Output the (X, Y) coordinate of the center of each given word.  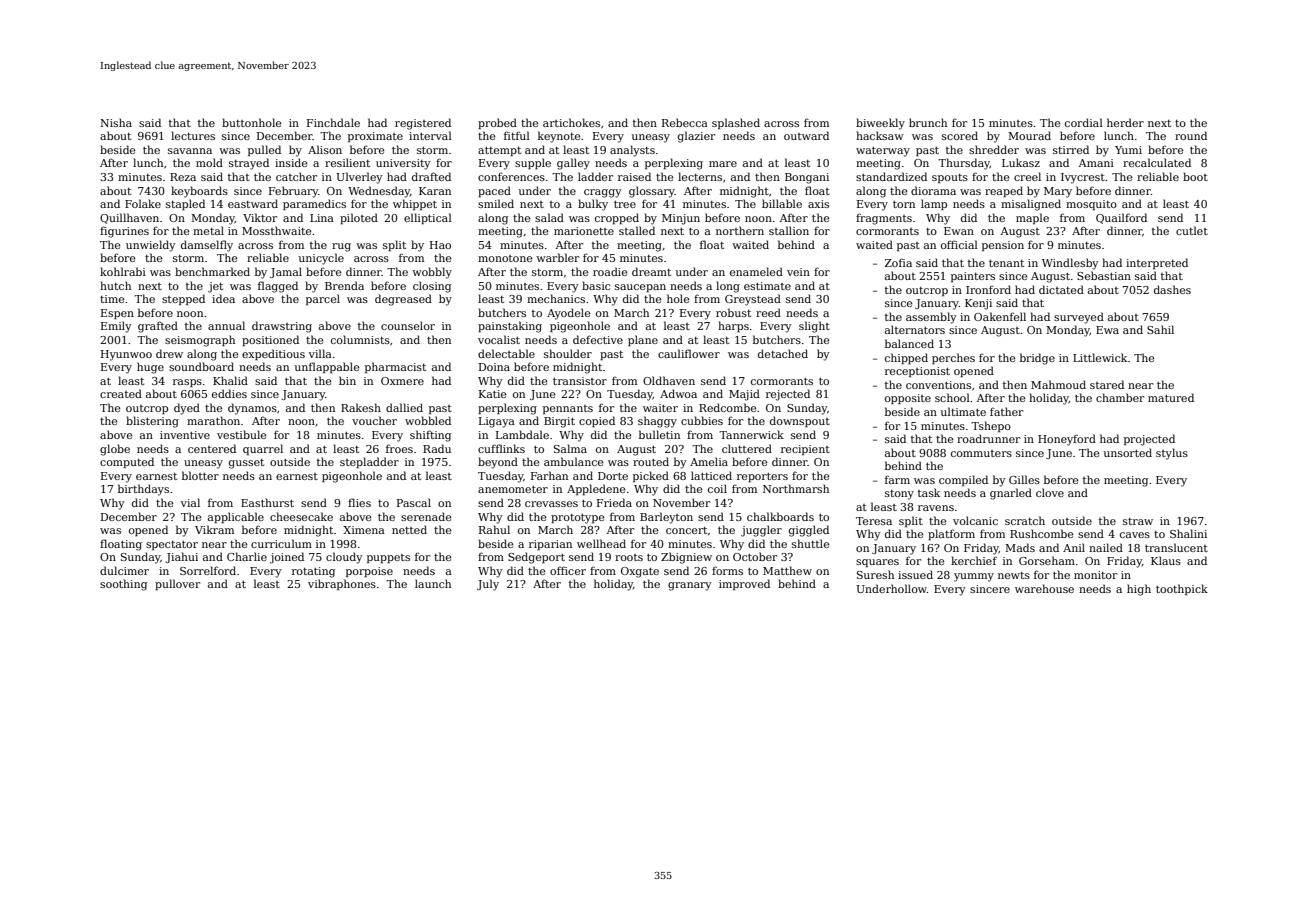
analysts (632, 151)
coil (717, 488)
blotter (200, 475)
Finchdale (333, 122)
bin (347, 380)
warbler (557, 257)
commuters (981, 453)
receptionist (917, 372)
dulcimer (124, 570)
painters (973, 277)
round (1191, 135)
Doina (494, 367)
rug (341, 247)
